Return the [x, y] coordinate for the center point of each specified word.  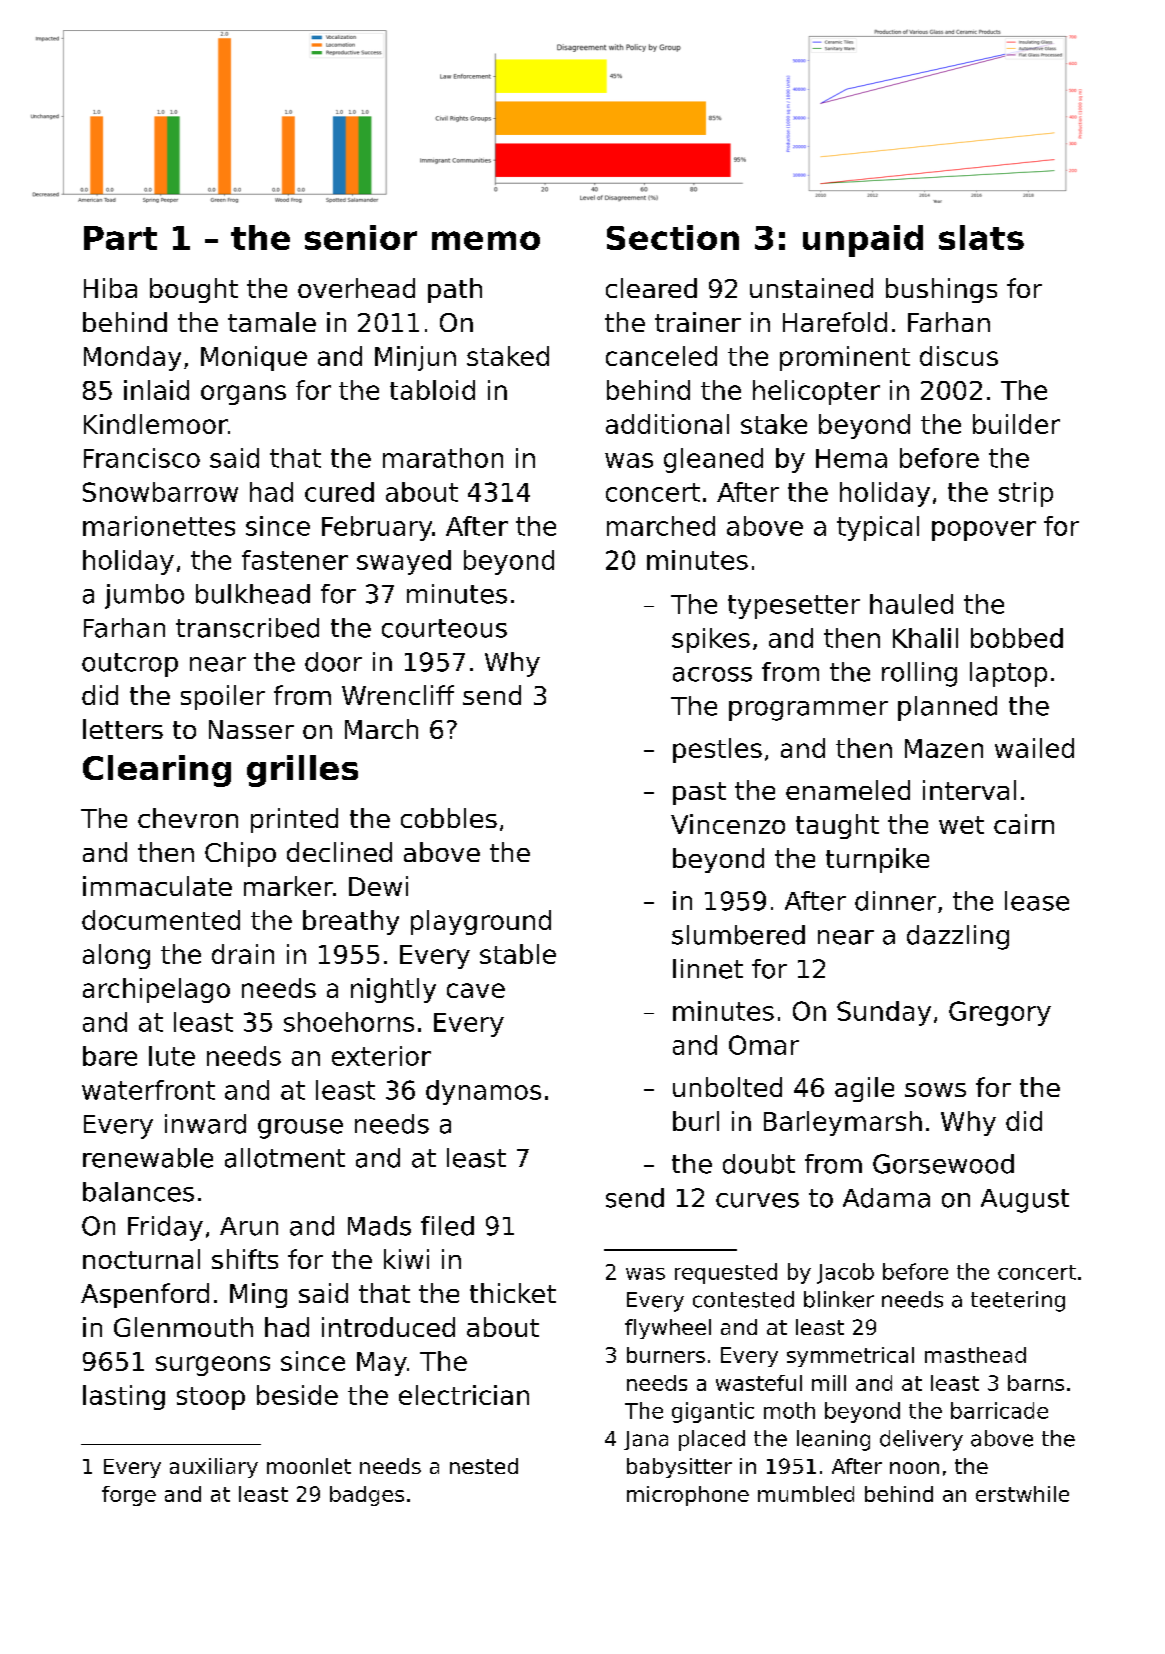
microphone [688, 1496]
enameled [848, 790]
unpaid [863, 241]
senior [361, 237]
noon [914, 1468]
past [699, 793]
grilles [302, 771]
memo [486, 240]
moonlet [309, 1466]
